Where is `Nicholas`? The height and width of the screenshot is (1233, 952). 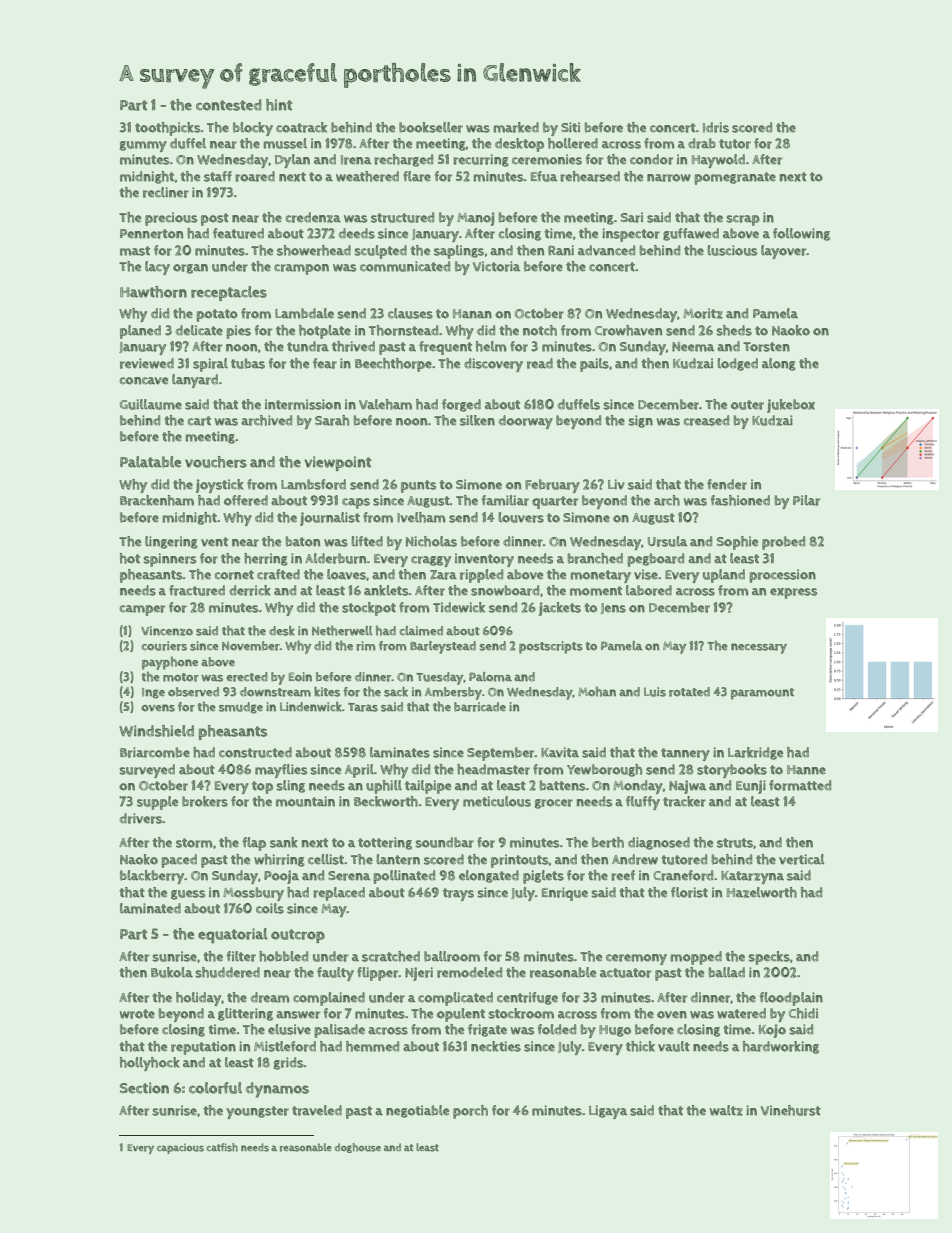 Nicholas is located at coordinates (431, 541).
